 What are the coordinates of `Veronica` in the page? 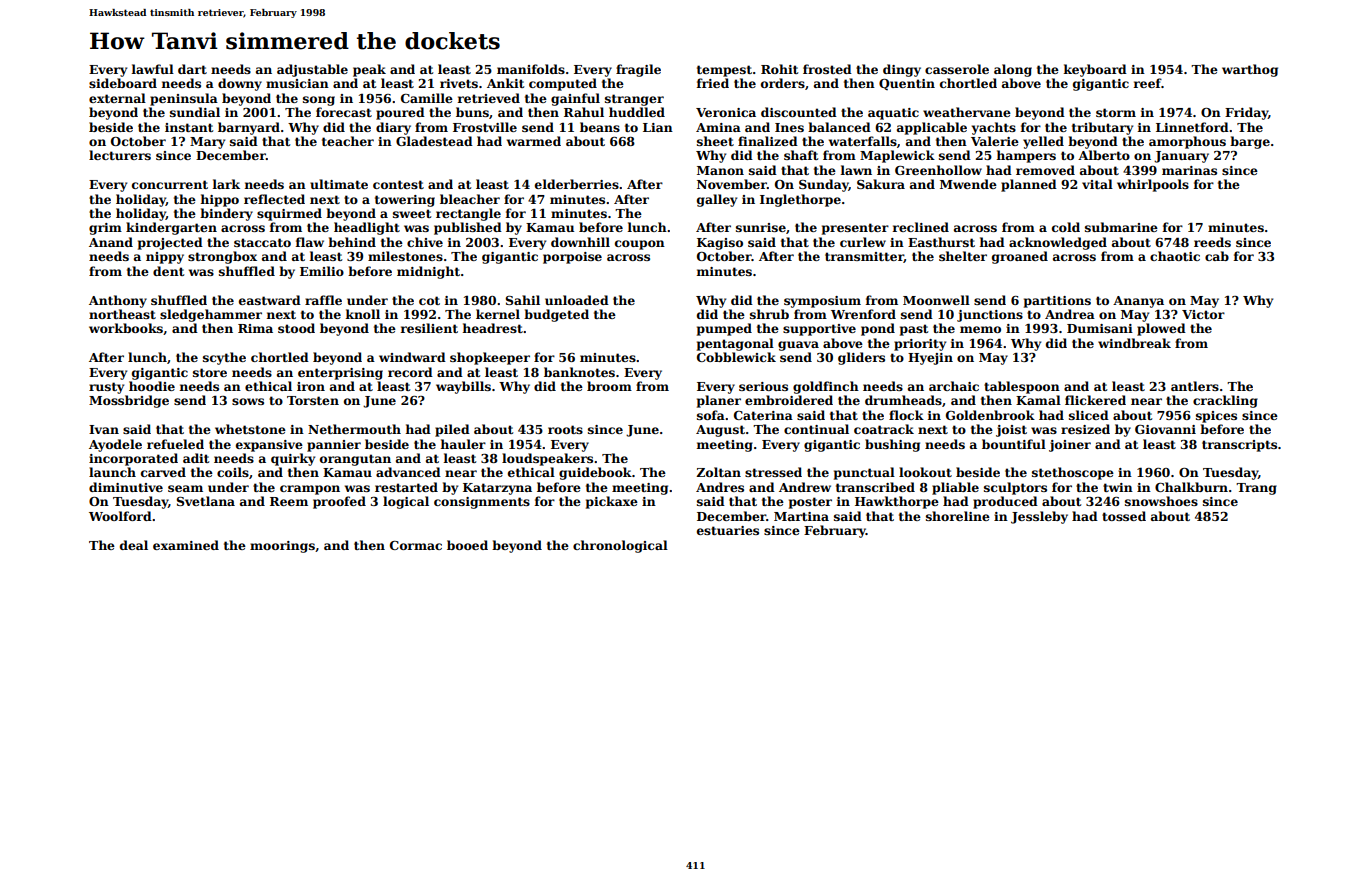 It's located at (726, 112).
